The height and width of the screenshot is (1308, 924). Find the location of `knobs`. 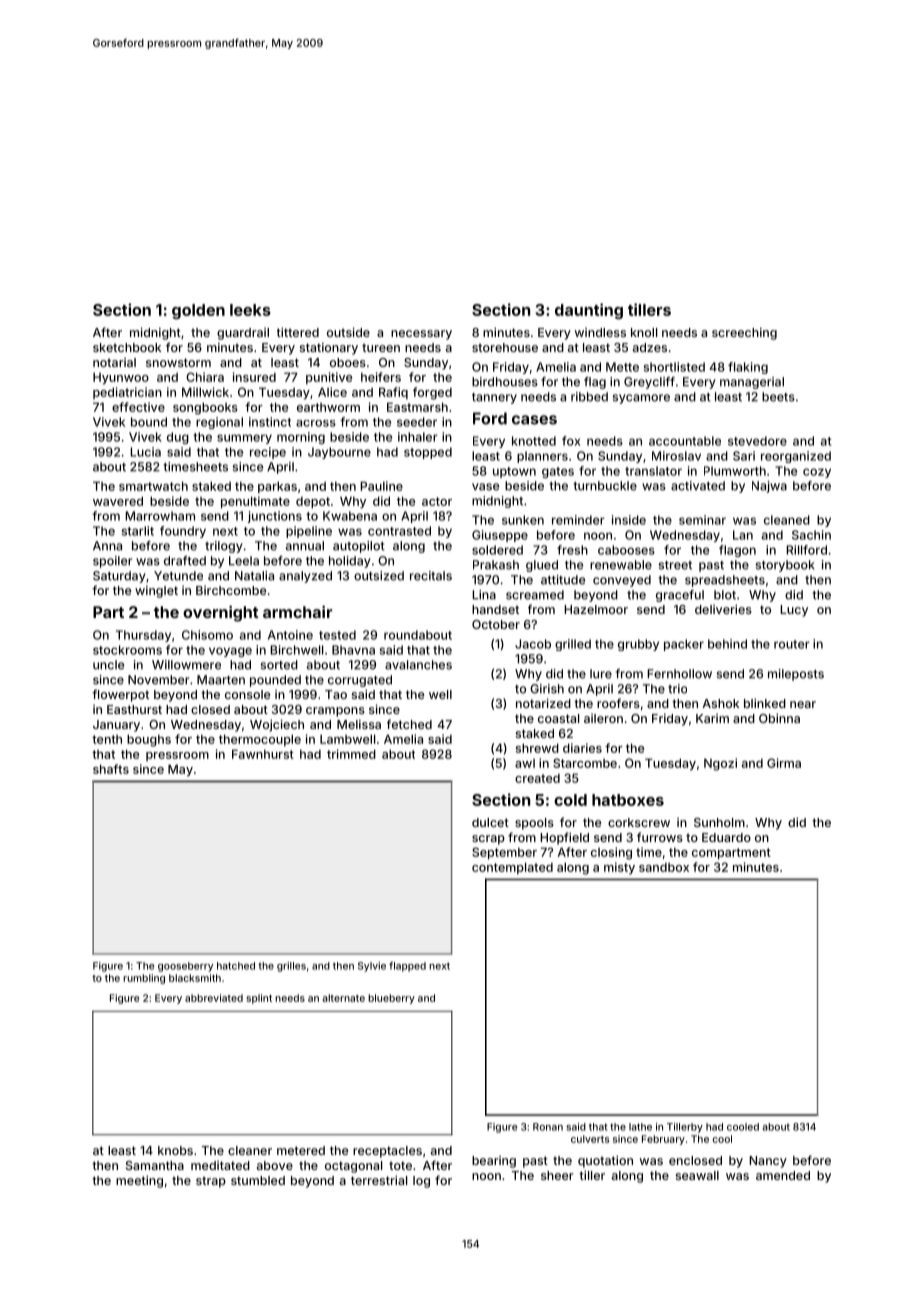

knobs is located at coordinates (175, 1150).
